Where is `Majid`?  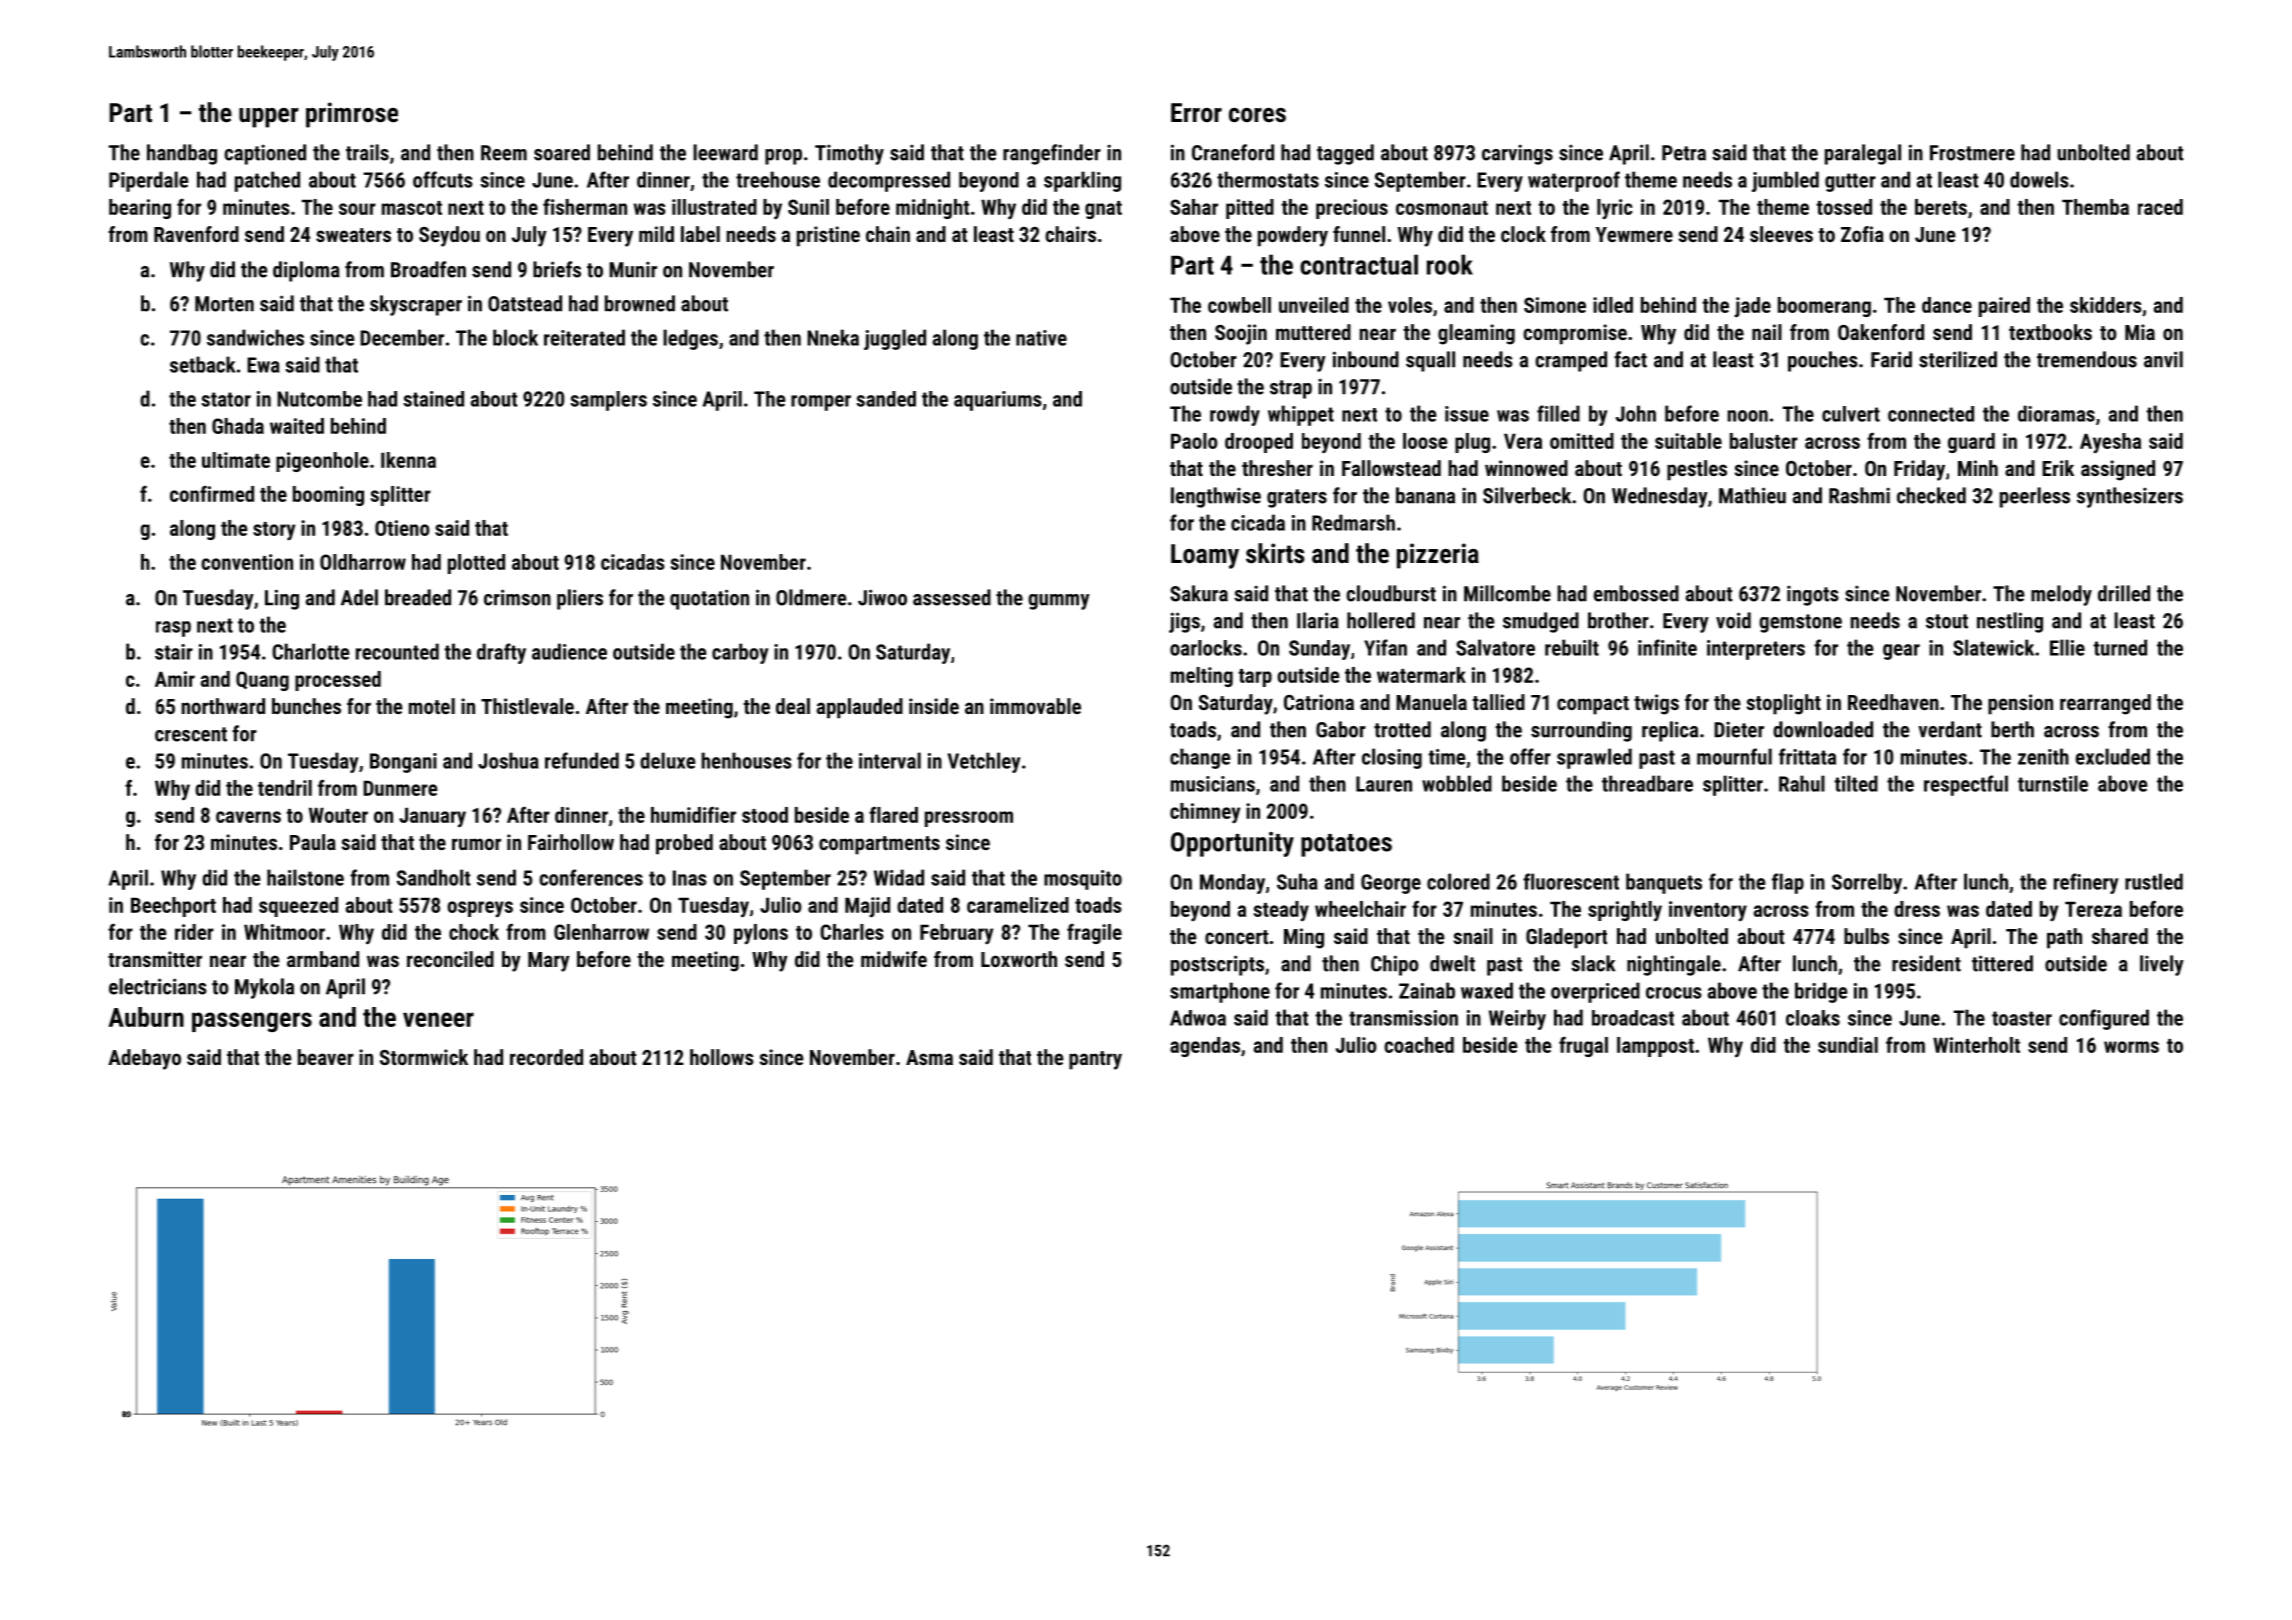 Majid is located at coordinates (867, 907).
